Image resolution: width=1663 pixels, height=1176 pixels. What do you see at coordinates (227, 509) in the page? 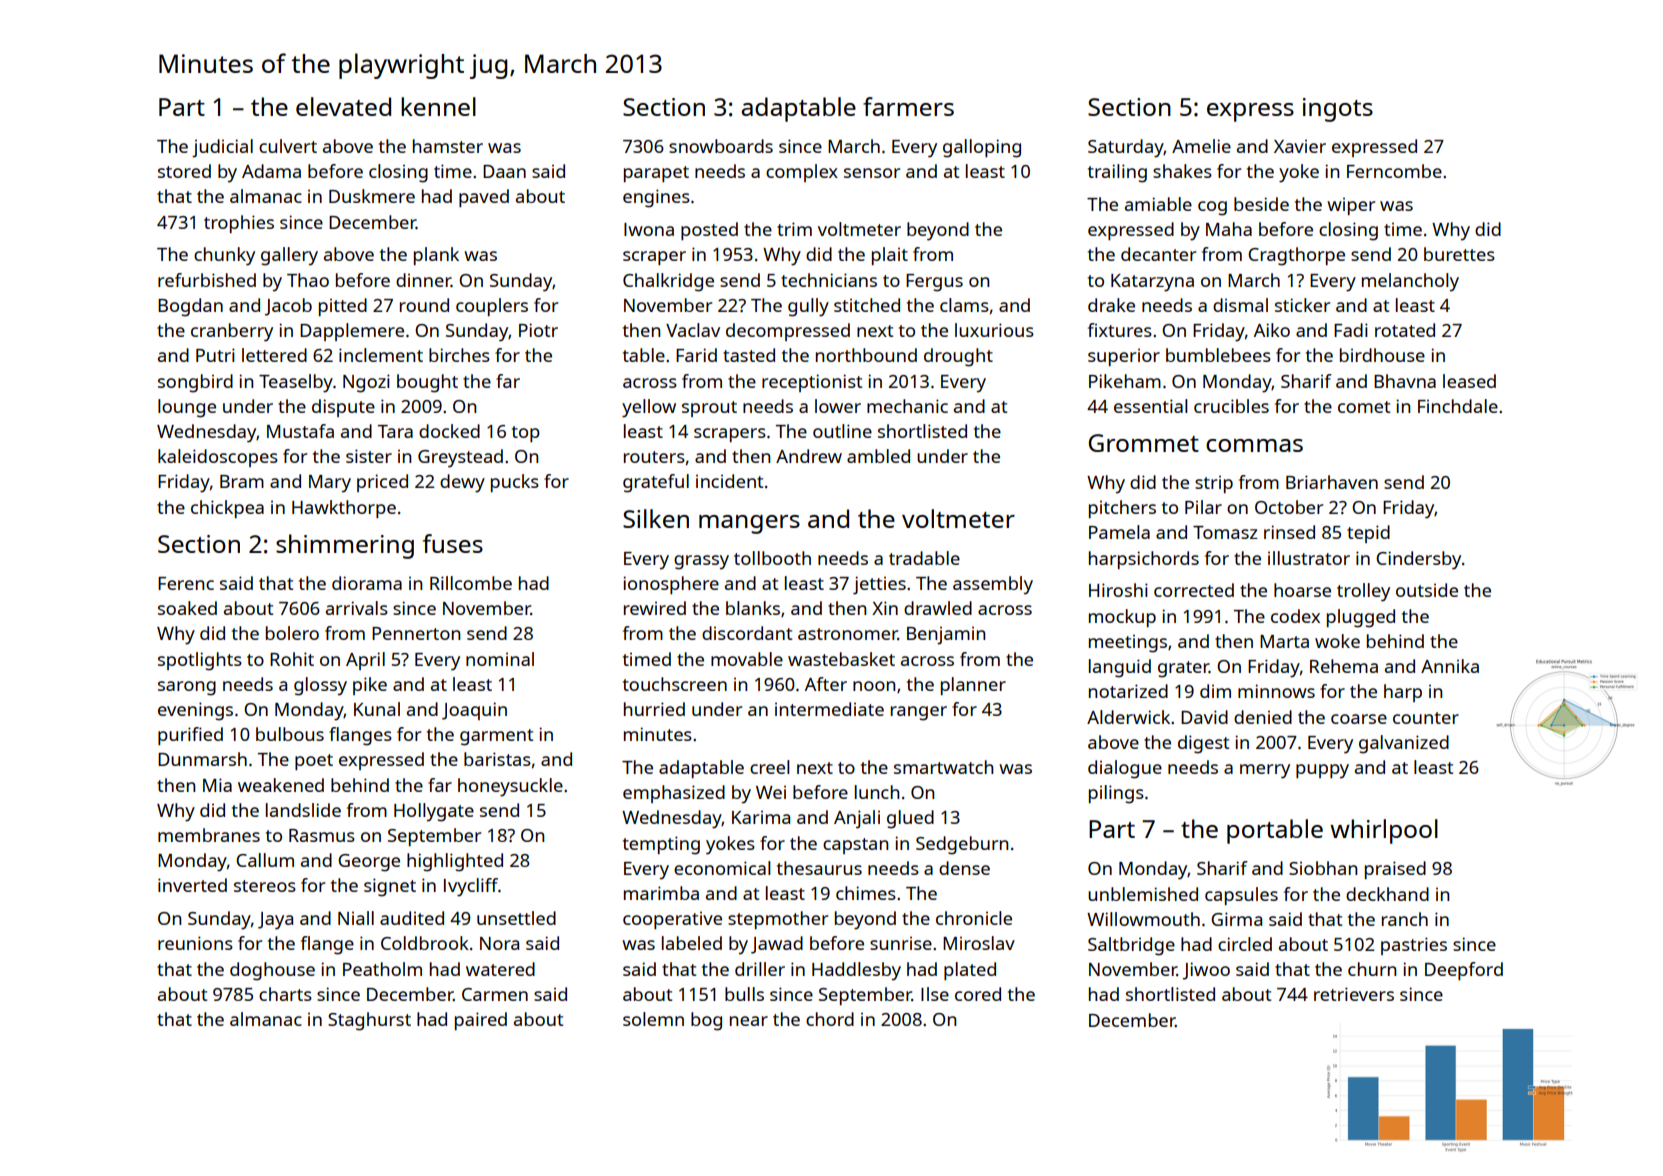
I see `chickpea` at bounding box center [227, 509].
